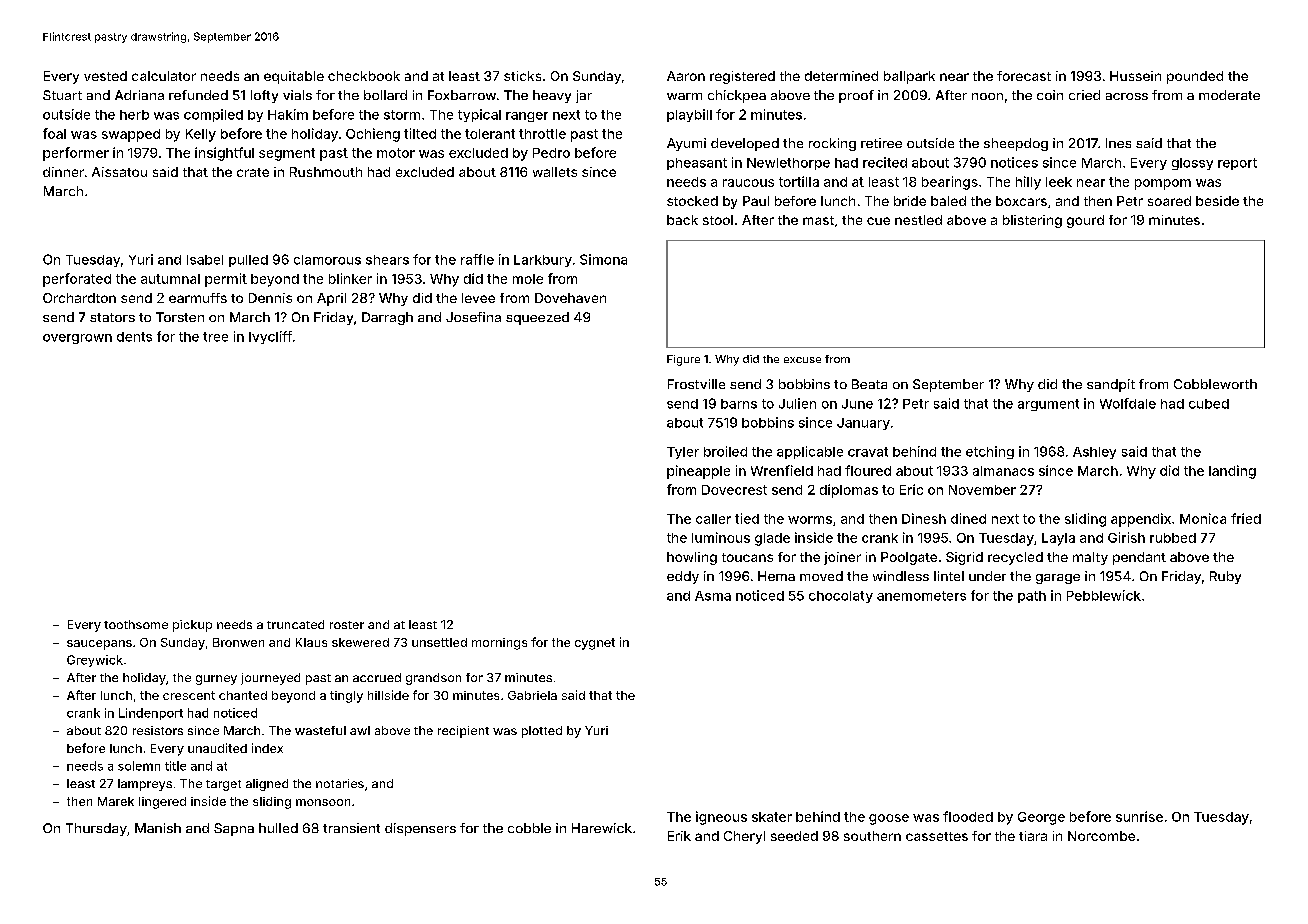  Describe the element at coordinates (555, 172) in the screenshot. I see `wallets` at that location.
